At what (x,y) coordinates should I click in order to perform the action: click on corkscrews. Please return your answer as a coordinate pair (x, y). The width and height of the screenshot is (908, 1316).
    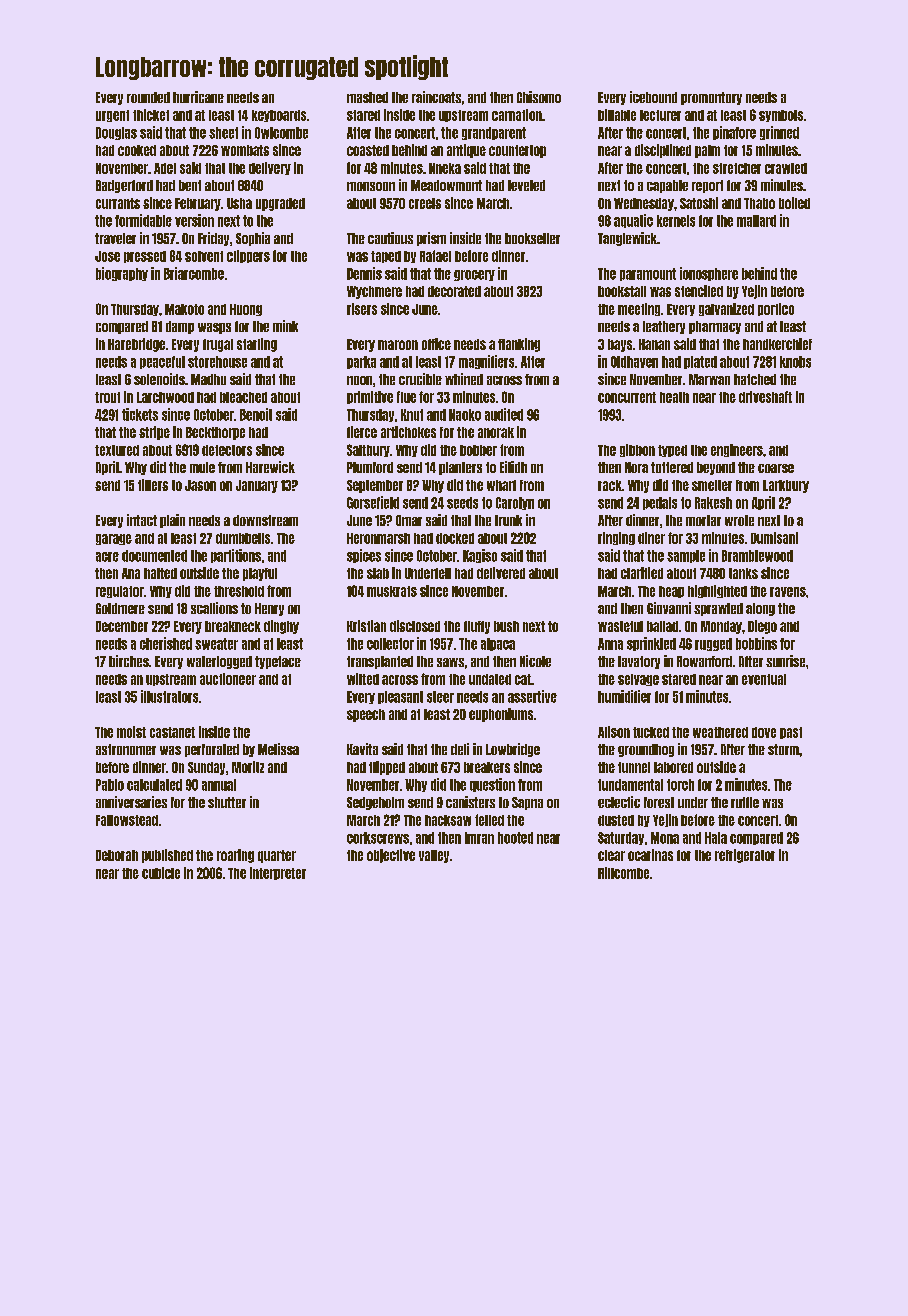
    Looking at the image, I should click on (378, 838).
